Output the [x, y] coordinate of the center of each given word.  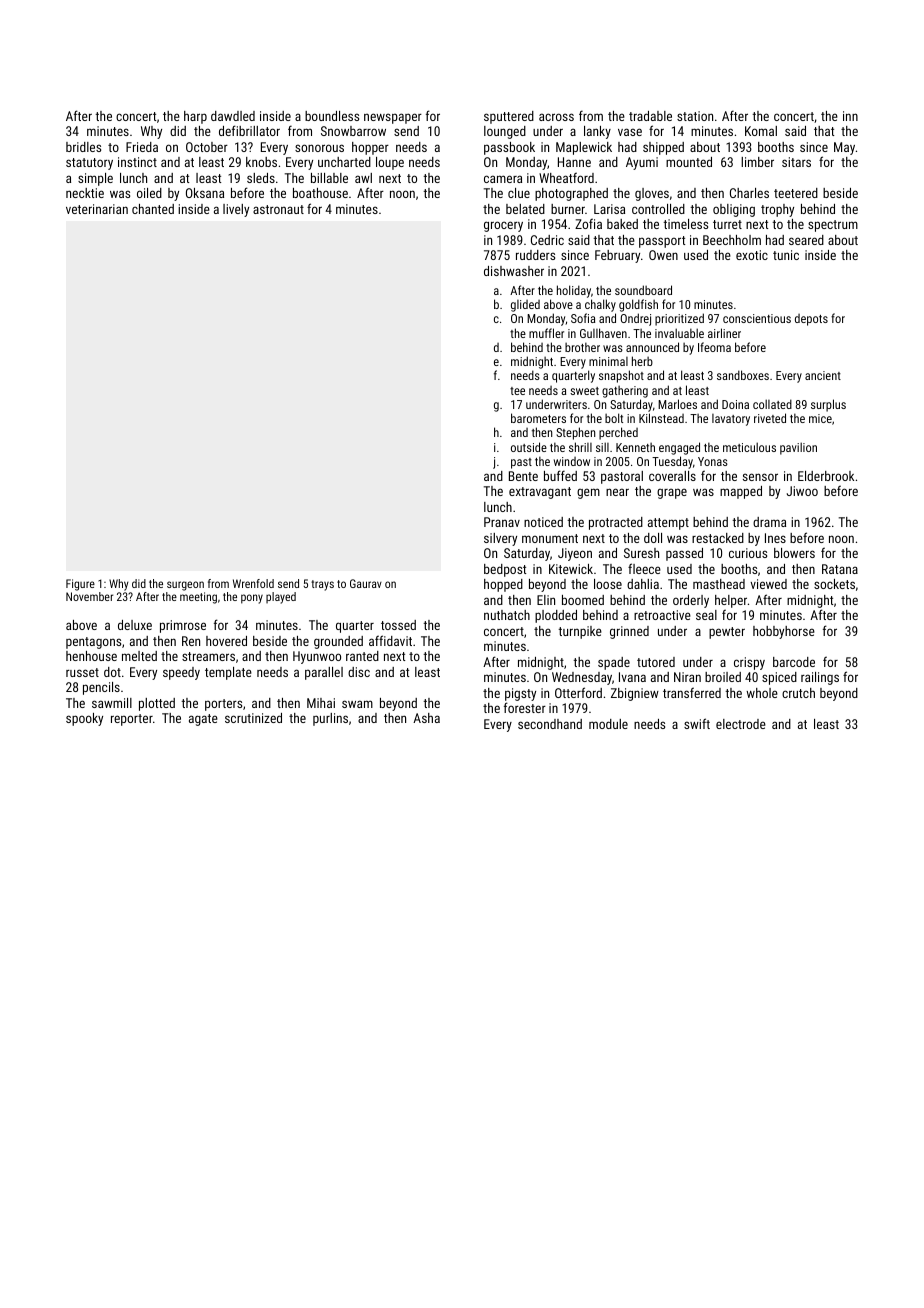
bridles [83, 147]
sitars [796, 162]
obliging [734, 210]
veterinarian [97, 209]
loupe [390, 163]
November [89, 596]
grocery [503, 226]
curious [748, 553]
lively [236, 210]
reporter [132, 720]
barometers [538, 418]
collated [772, 404]
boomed [583, 600]
